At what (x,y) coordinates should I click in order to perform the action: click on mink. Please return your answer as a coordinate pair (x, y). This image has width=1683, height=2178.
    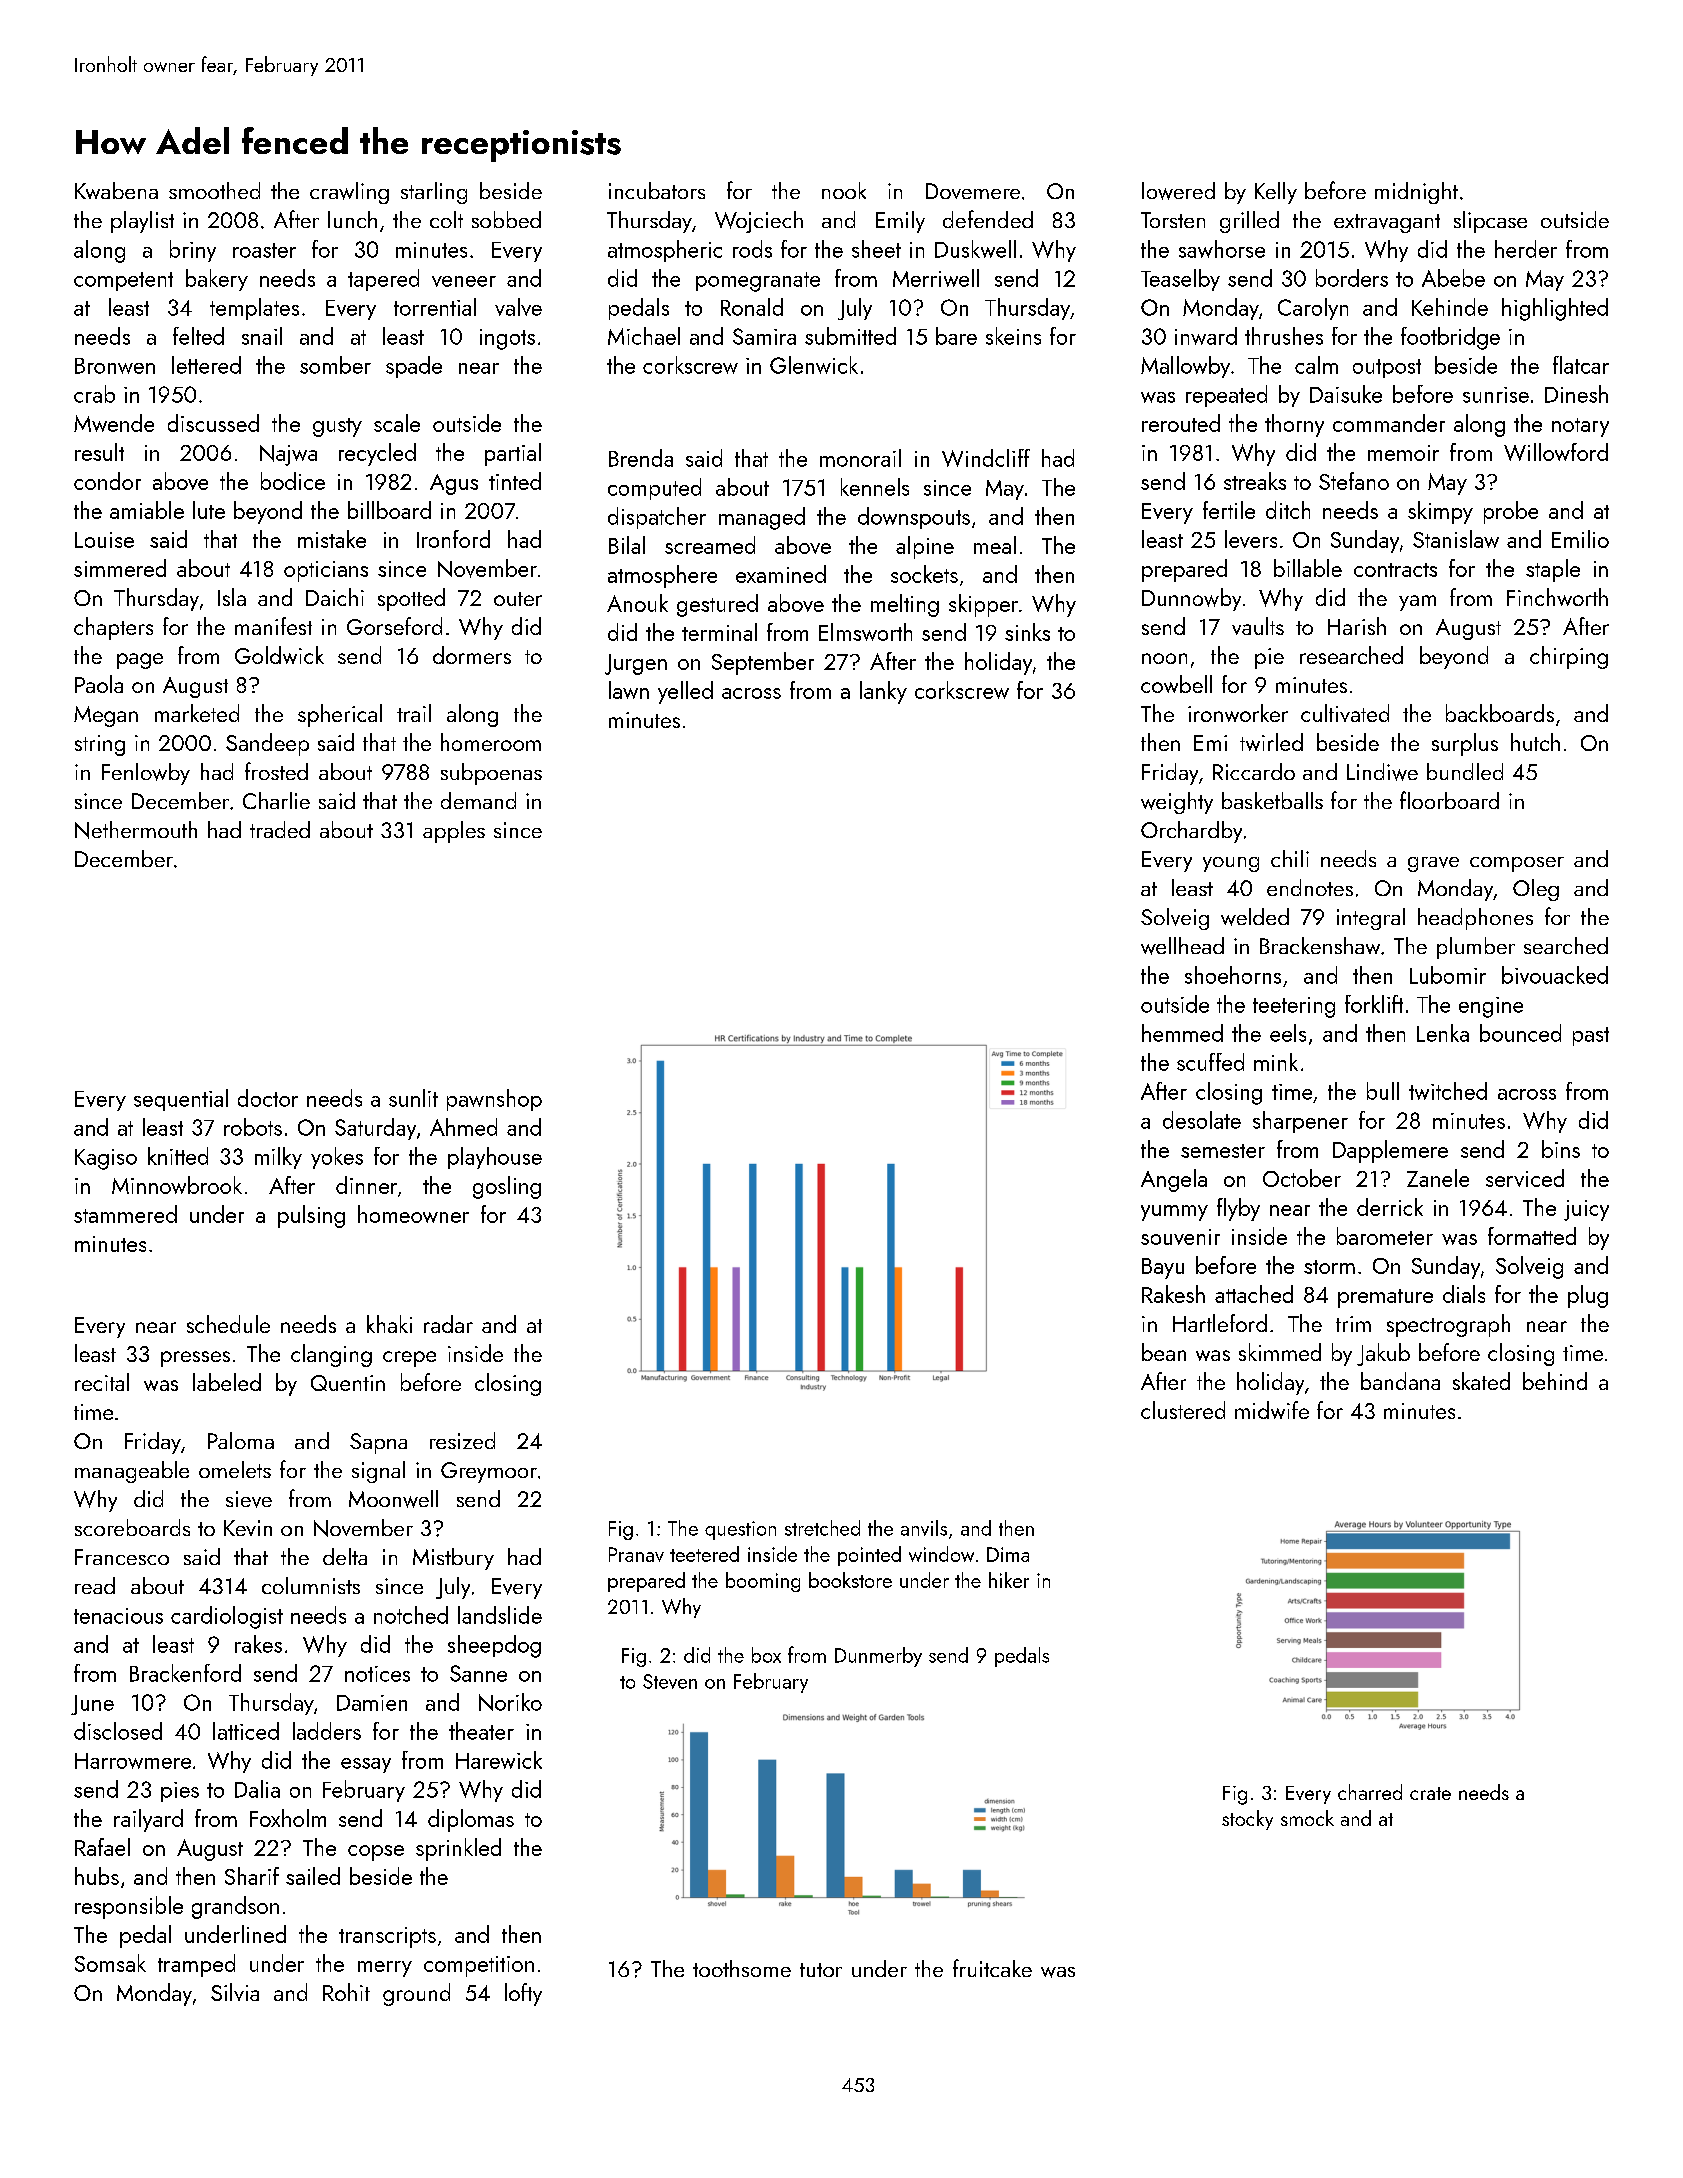
    Looking at the image, I should click on (1276, 1062).
